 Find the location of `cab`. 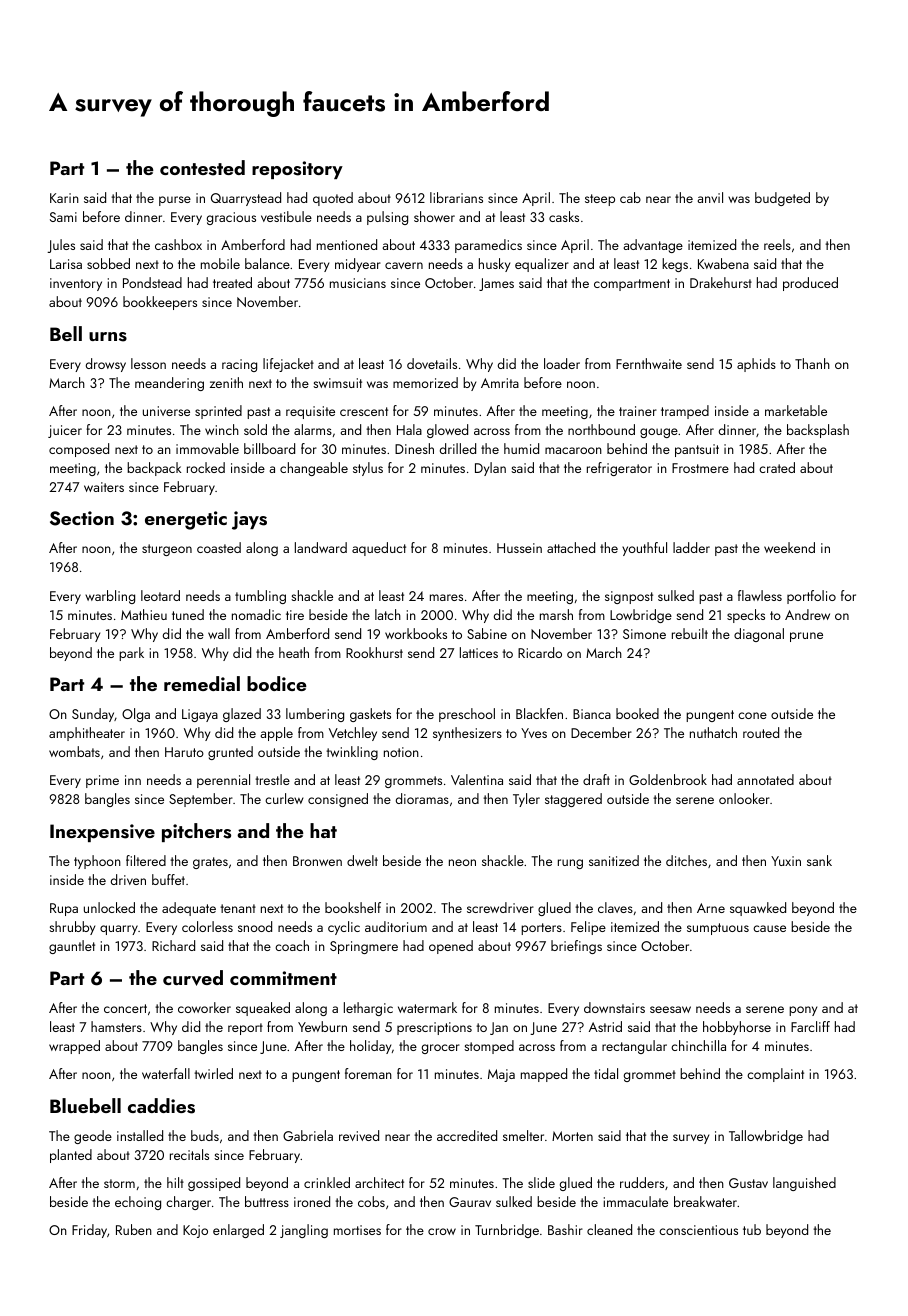

cab is located at coordinates (630, 197).
